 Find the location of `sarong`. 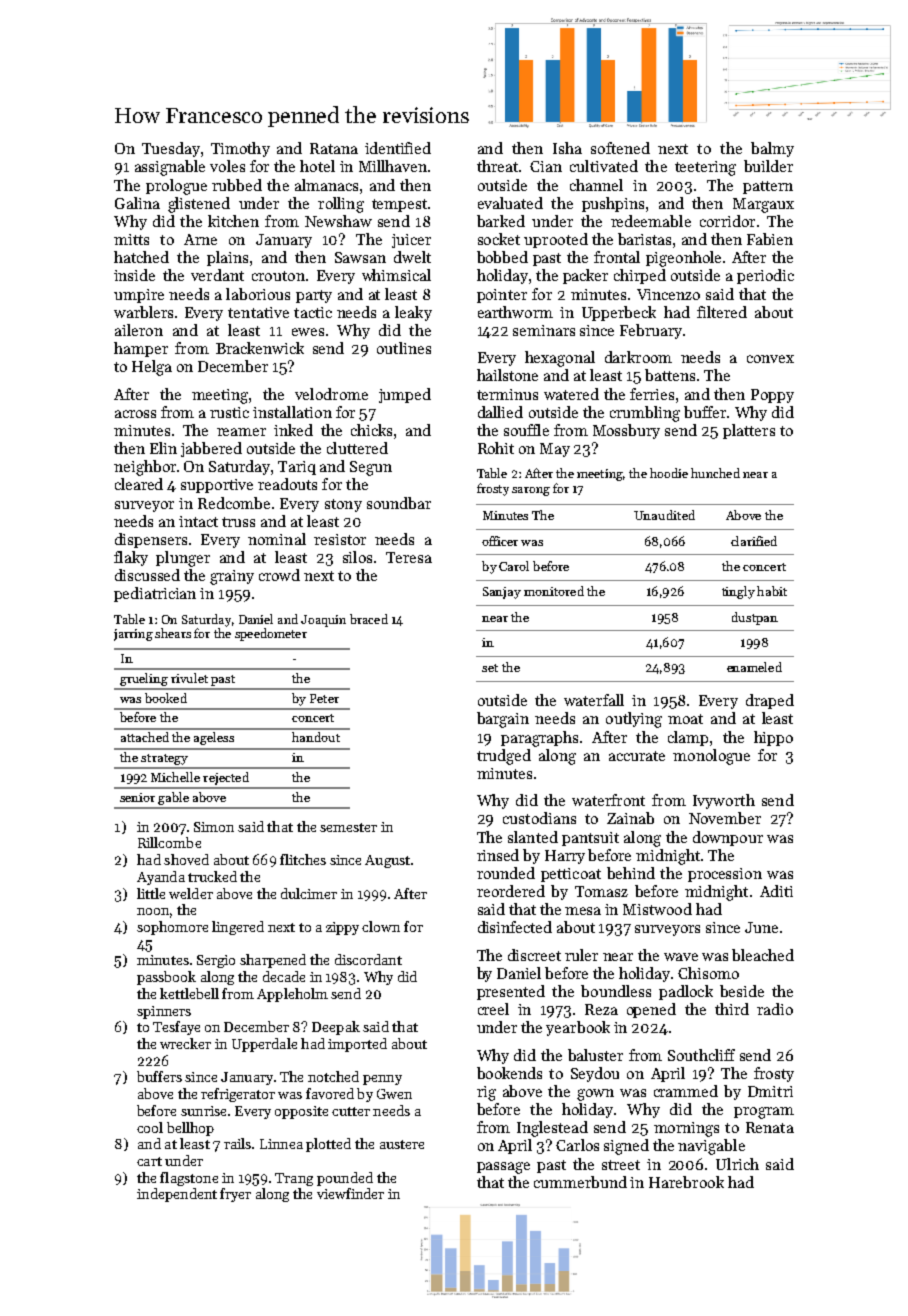

sarong is located at coordinates (531, 491).
